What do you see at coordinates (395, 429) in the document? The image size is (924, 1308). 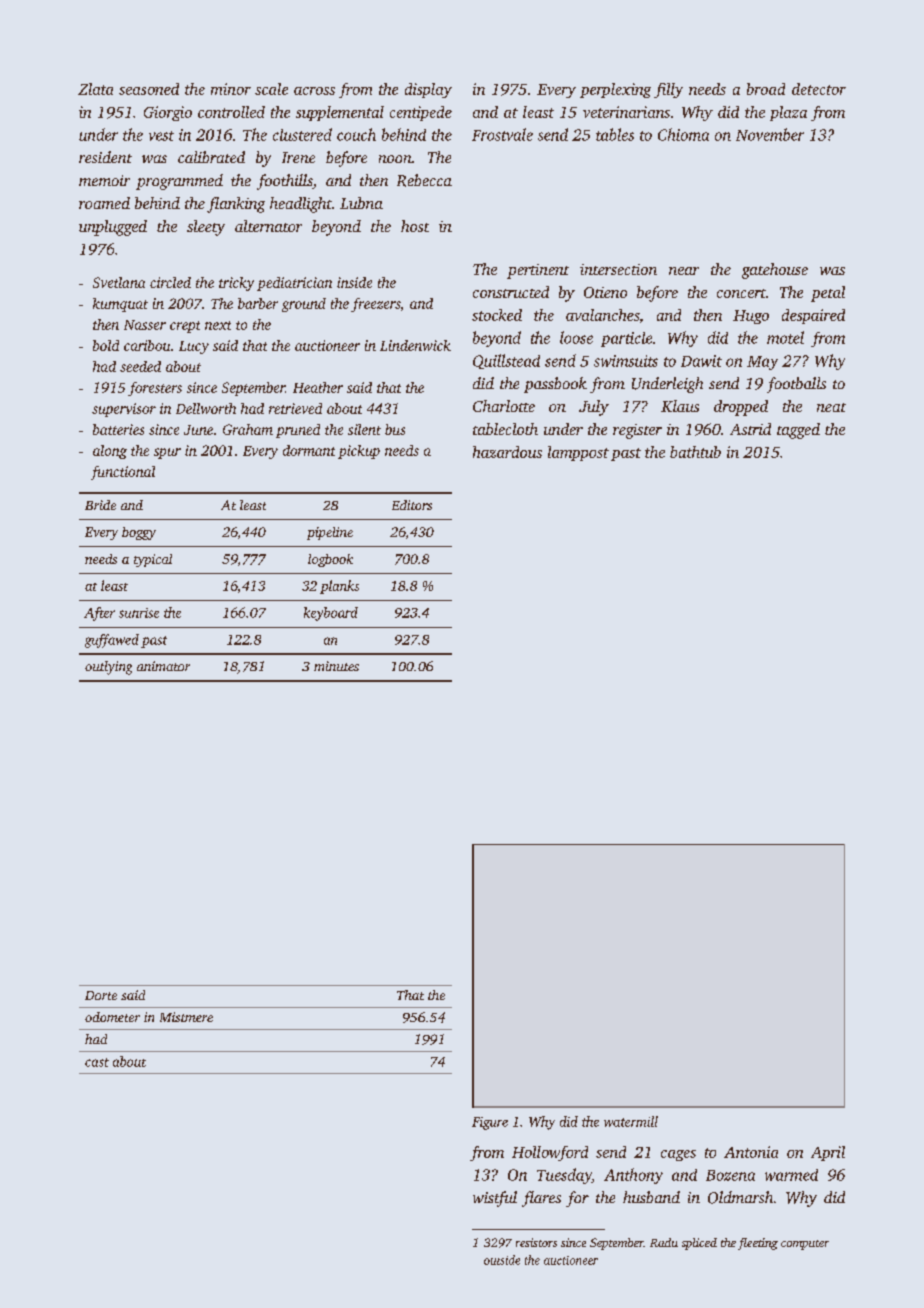 I see `bus` at bounding box center [395, 429].
